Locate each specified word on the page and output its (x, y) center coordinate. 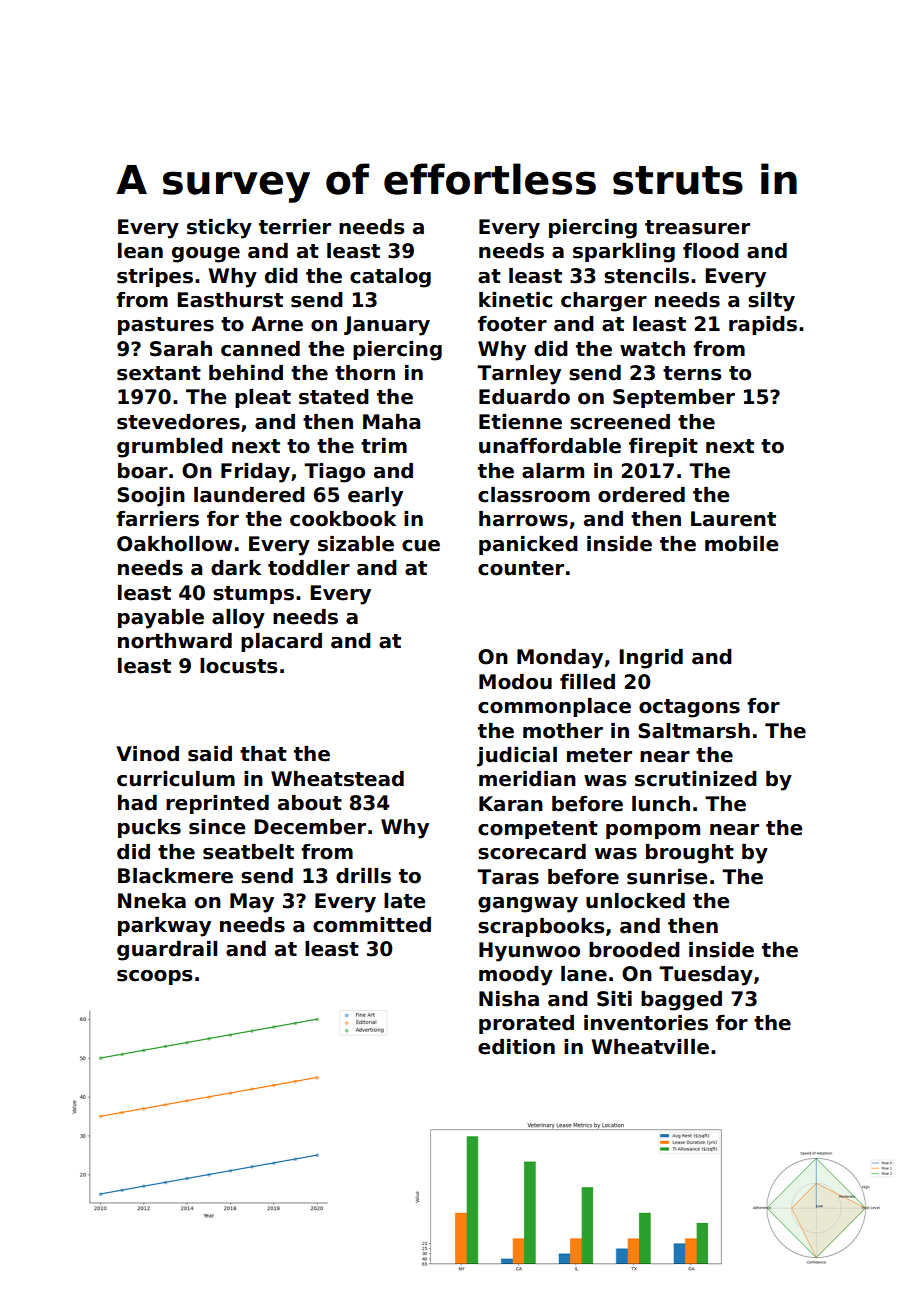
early (375, 497)
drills (363, 876)
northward (175, 641)
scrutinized (696, 779)
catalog (390, 278)
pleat (263, 398)
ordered (641, 495)
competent (538, 830)
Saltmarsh (694, 731)
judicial (517, 757)
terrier (295, 227)
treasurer (697, 227)
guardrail (167, 951)
